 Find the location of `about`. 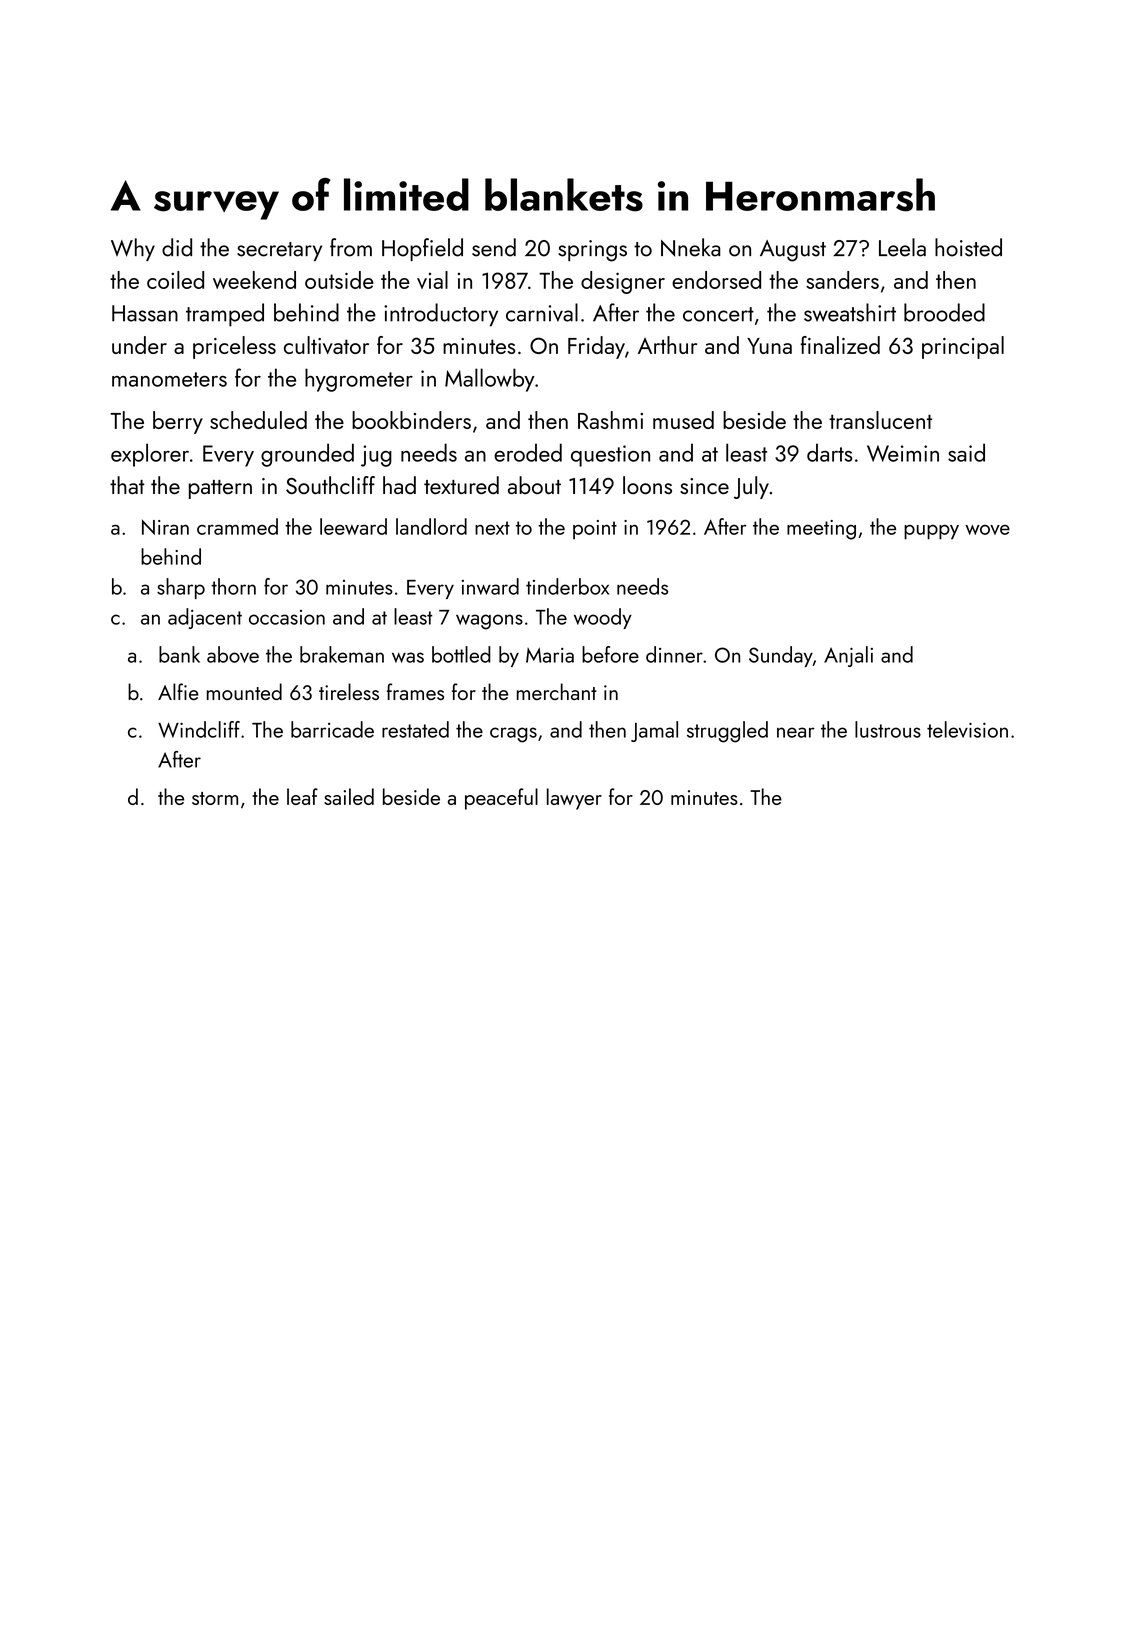

about is located at coordinates (534, 485).
